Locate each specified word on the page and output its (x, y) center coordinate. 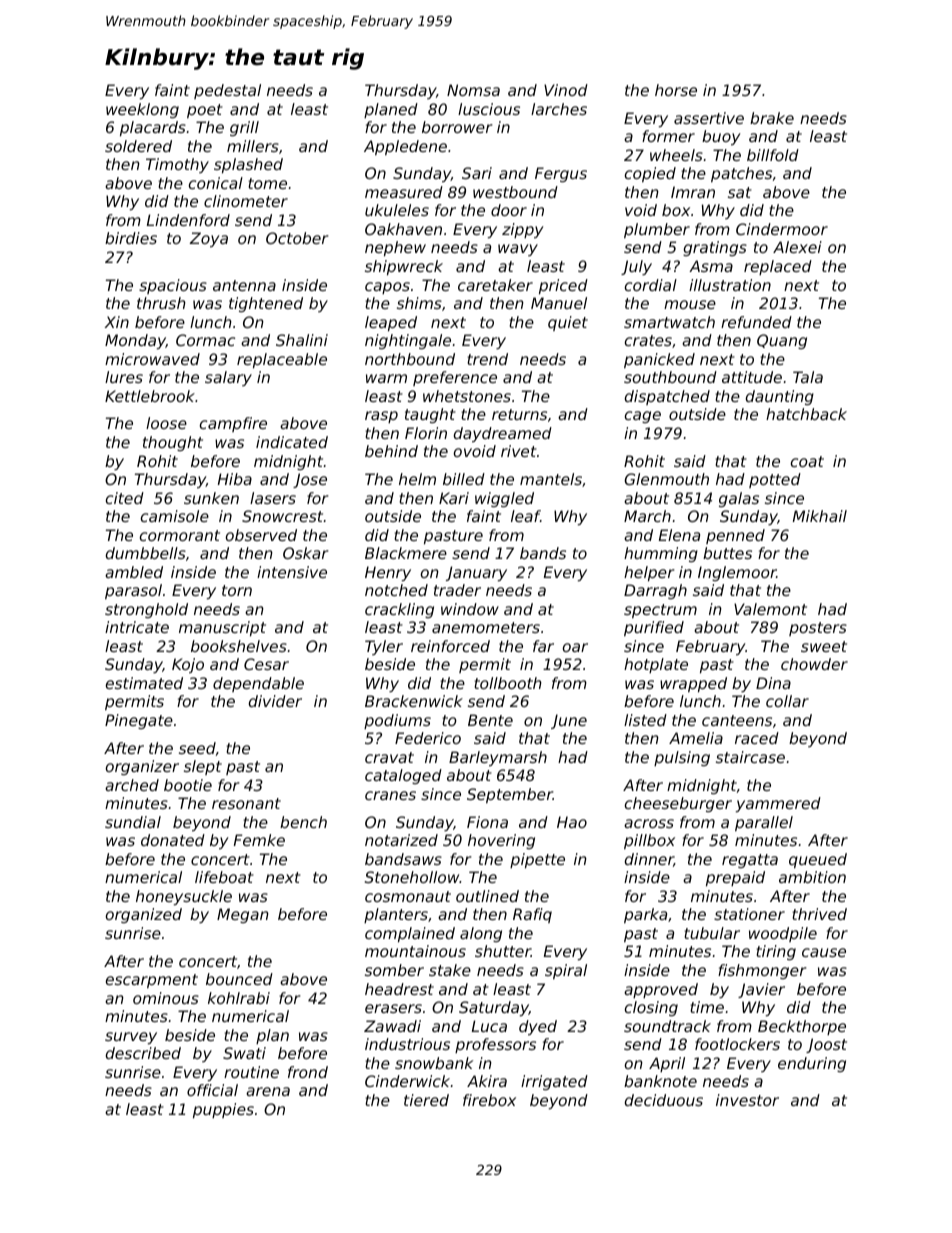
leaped (391, 323)
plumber (657, 230)
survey (131, 1038)
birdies (131, 238)
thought (173, 443)
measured (404, 192)
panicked (659, 360)
